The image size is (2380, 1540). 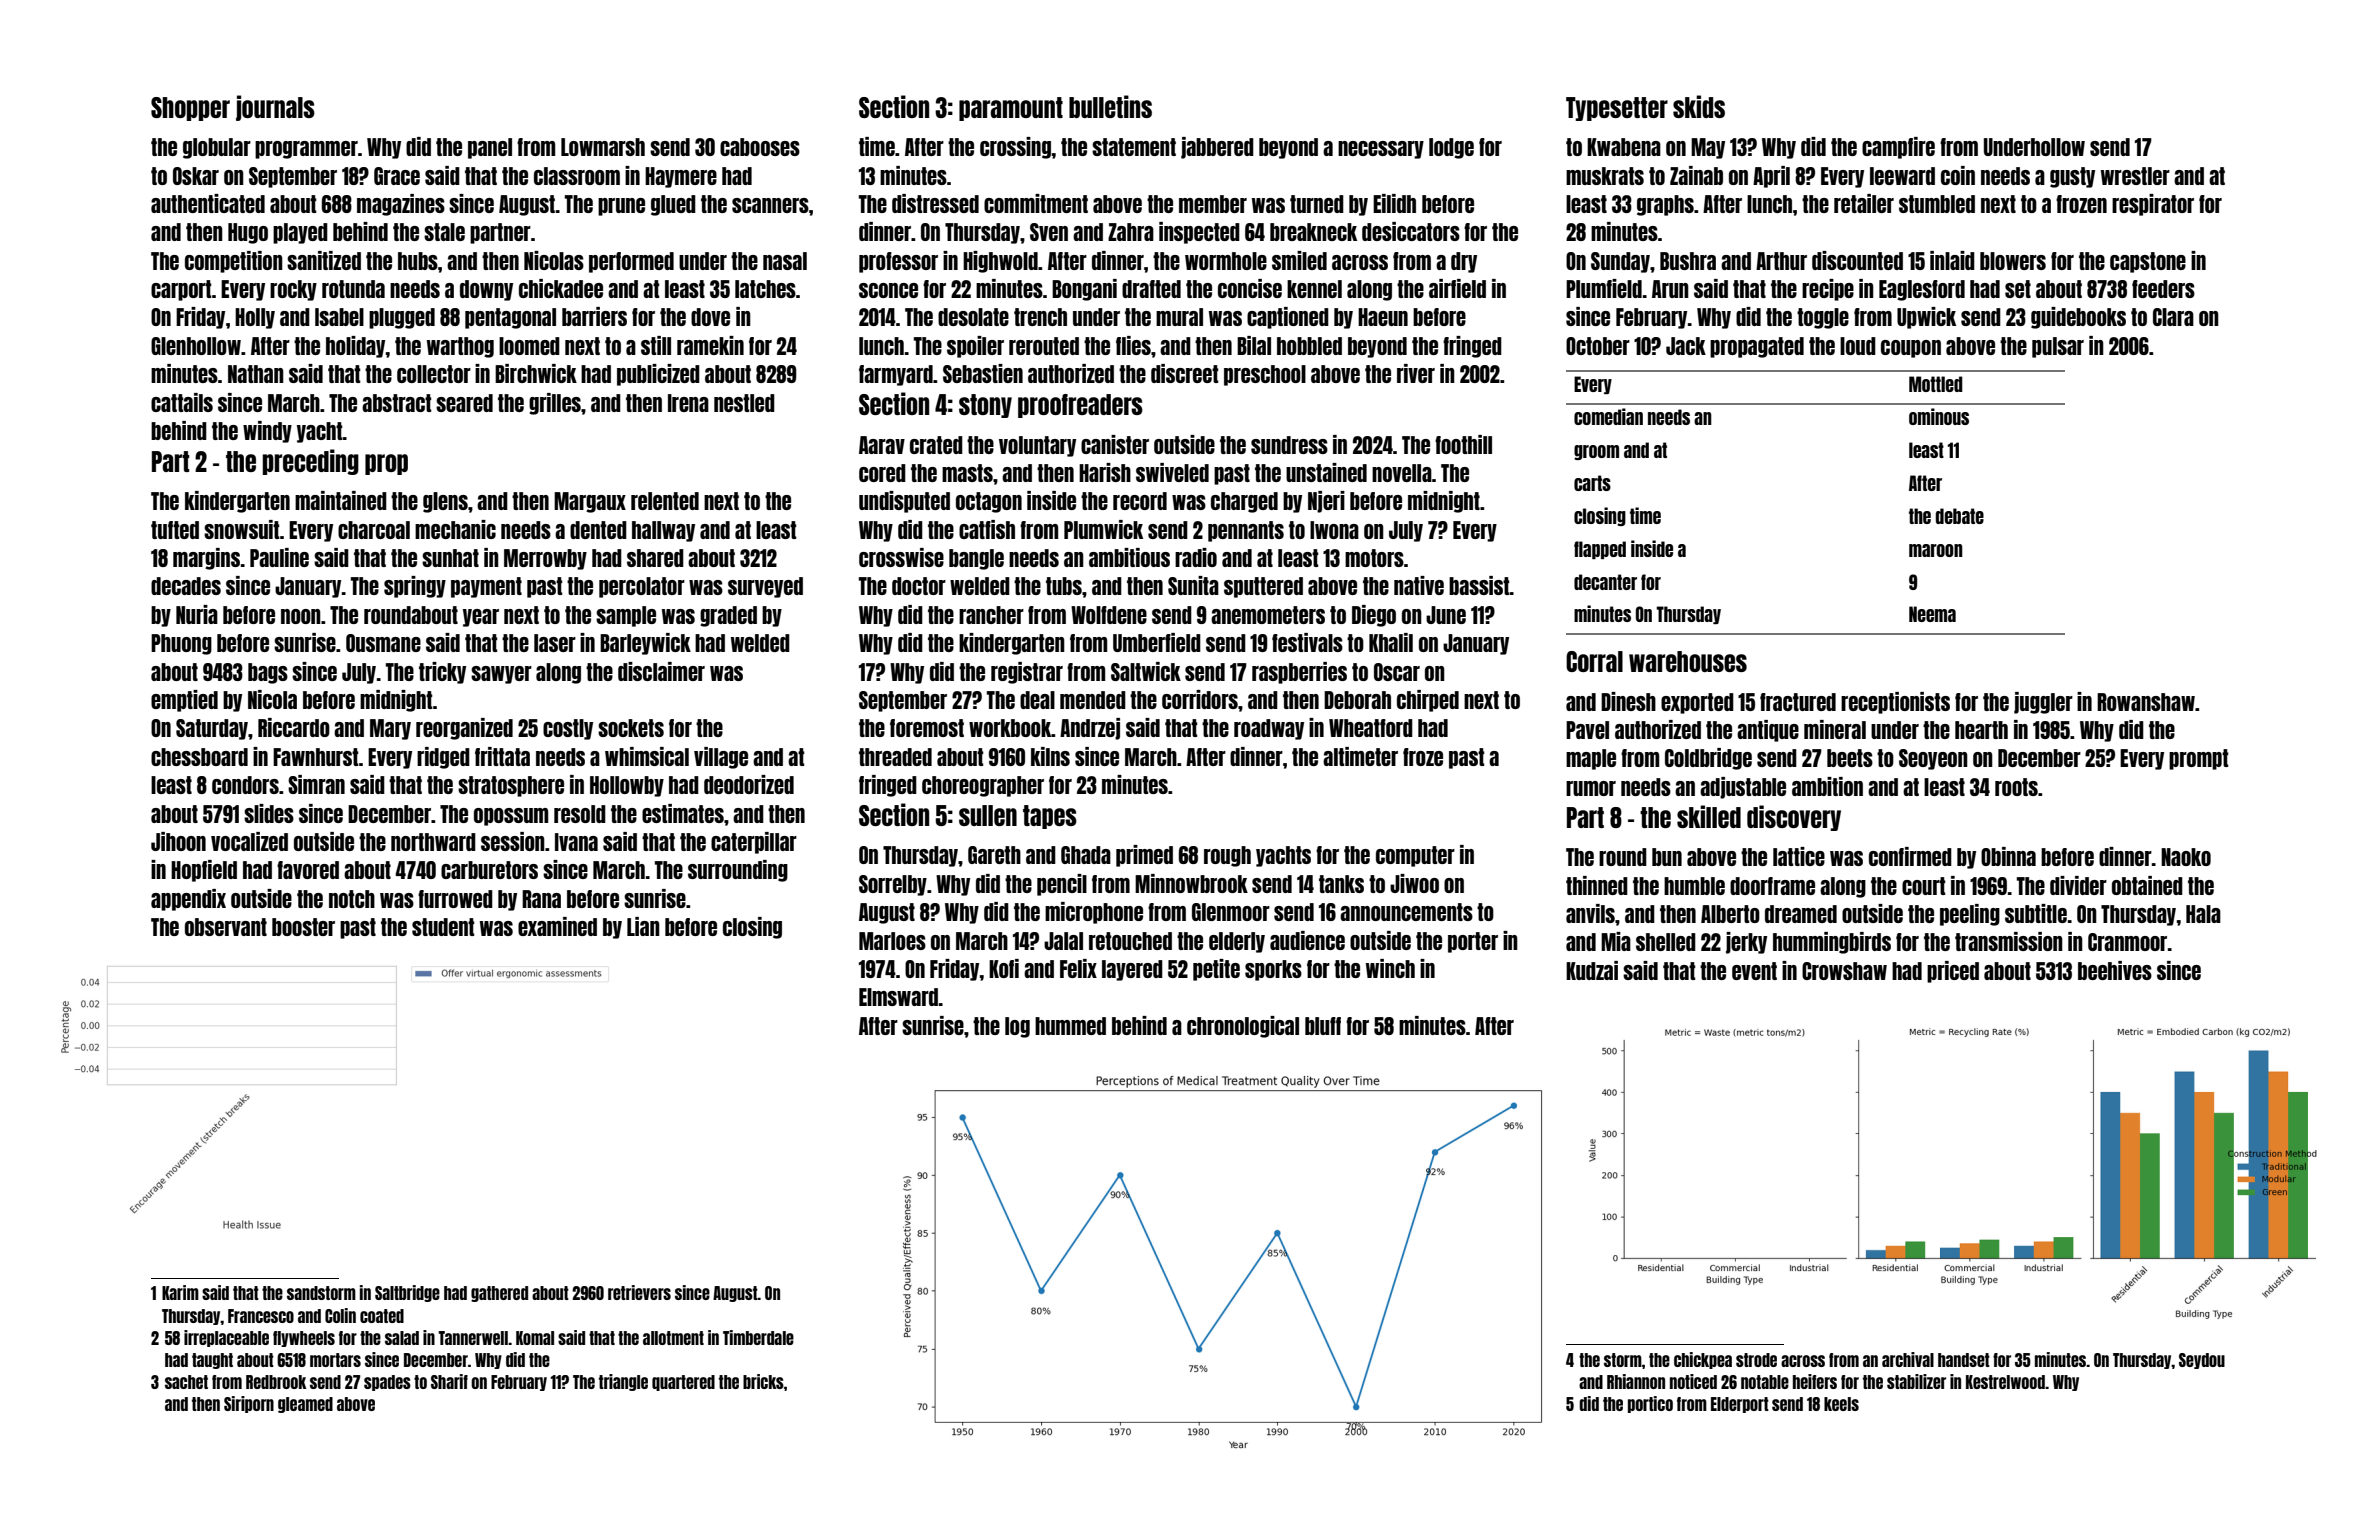 I want to click on choreographer, so click(x=983, y=786).
